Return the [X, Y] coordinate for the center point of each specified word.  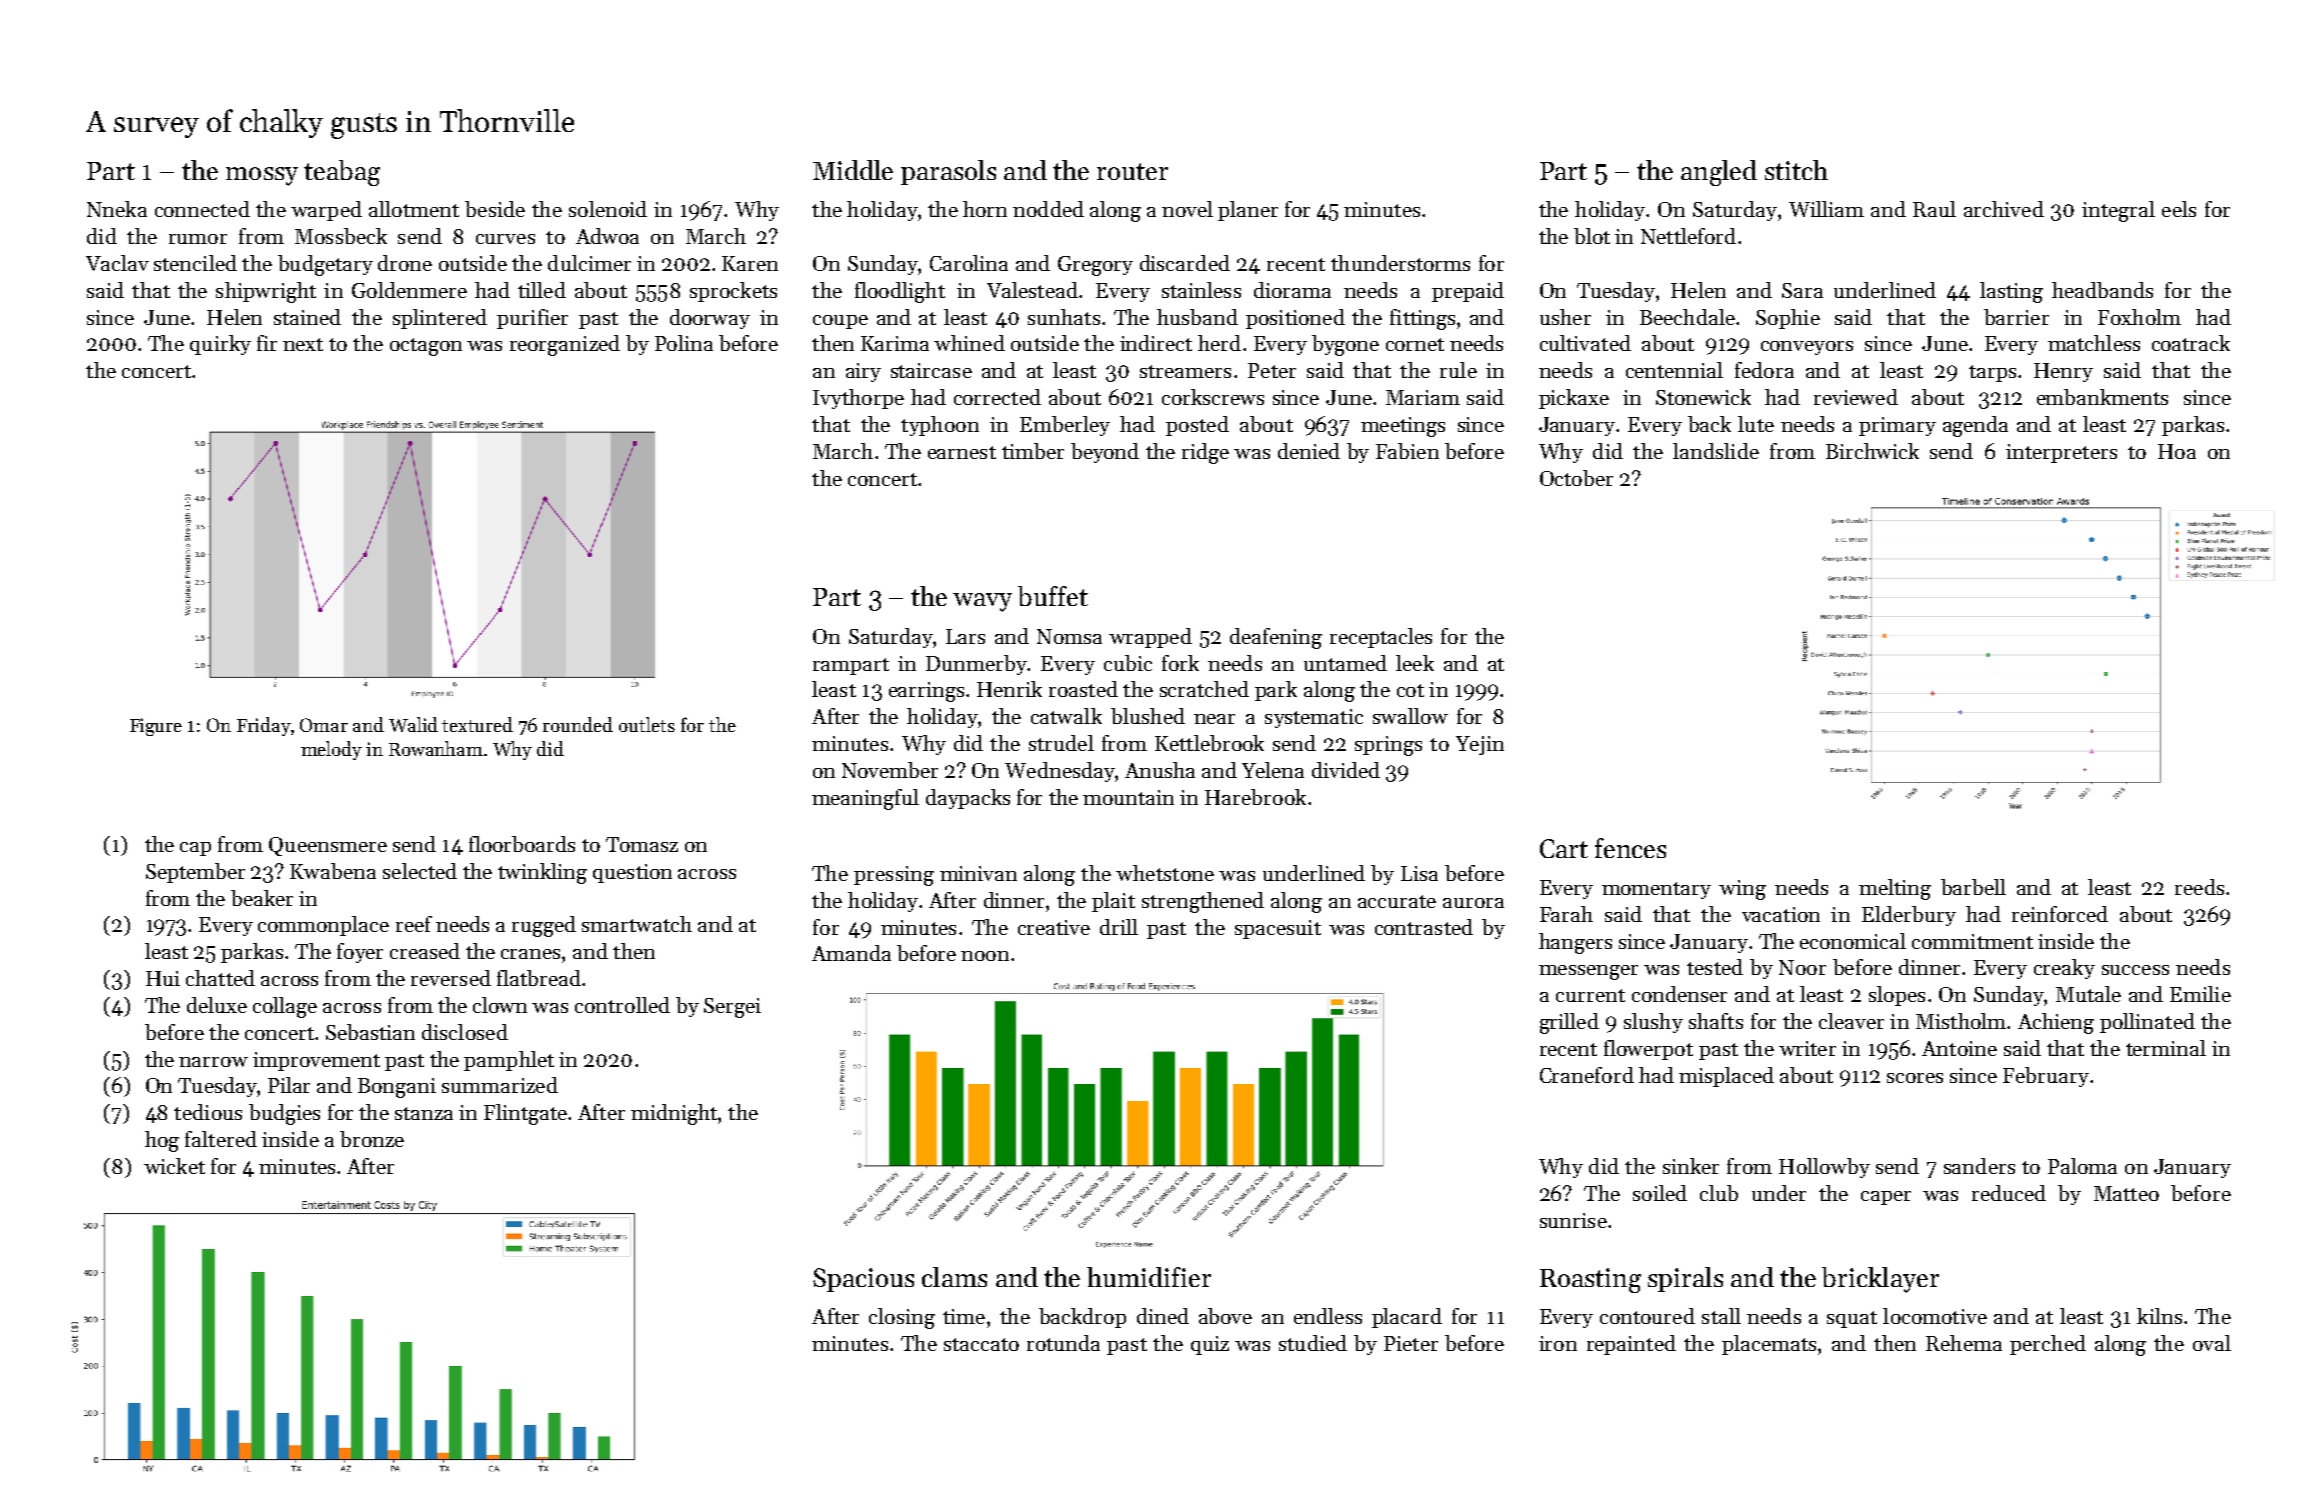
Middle [853, 170]
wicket [174, 1166]
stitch [1796, 170]
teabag [342, 173]
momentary [1656, 890]
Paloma [2082, 1166]
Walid [413, 724]
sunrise [1573, 1220]
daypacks [968, 799]
